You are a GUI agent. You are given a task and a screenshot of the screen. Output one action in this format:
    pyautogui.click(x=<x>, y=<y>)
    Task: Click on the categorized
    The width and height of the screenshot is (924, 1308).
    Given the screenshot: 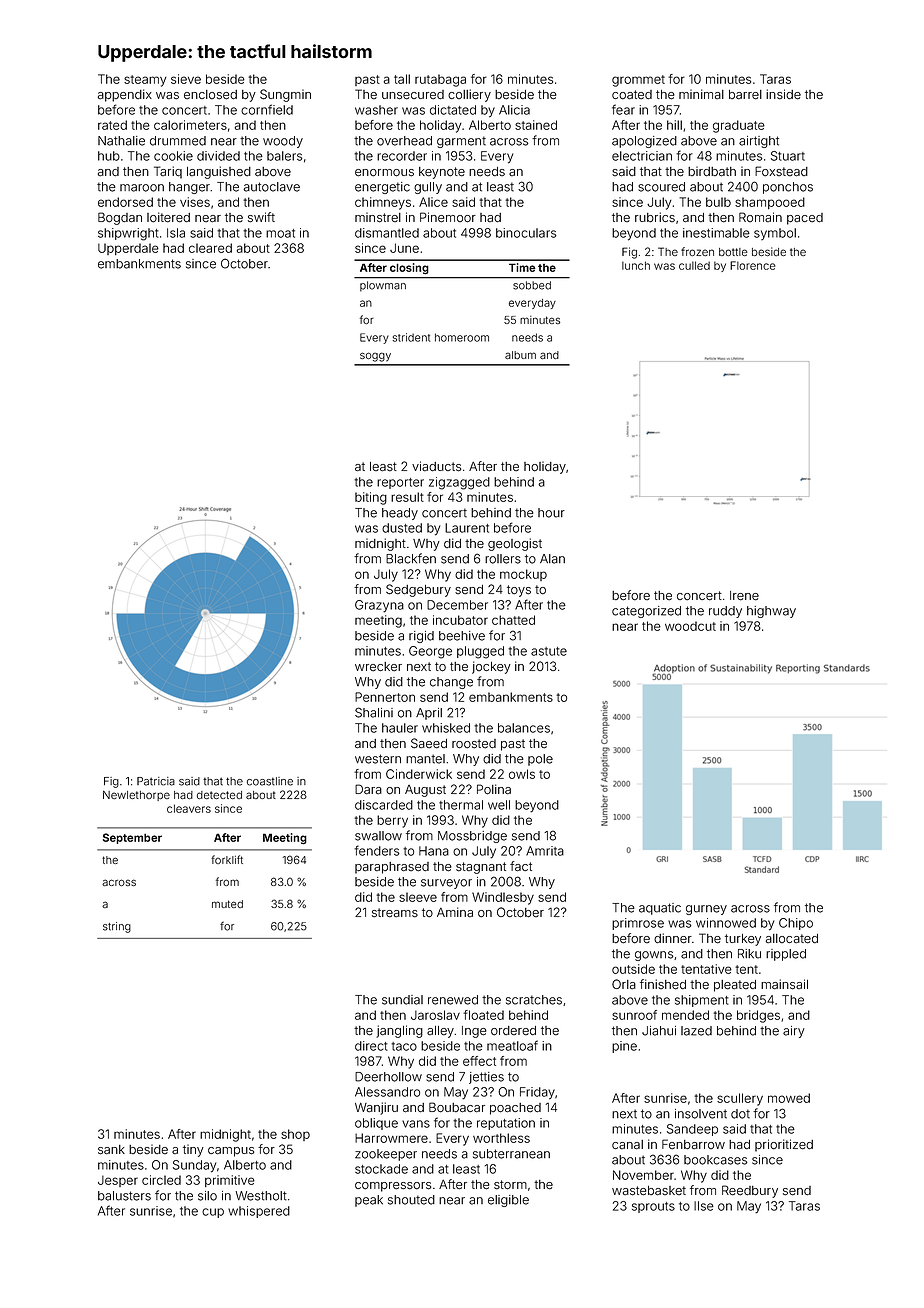 What is the action you would take?
    pyautogui.click(x=646, y=612)
